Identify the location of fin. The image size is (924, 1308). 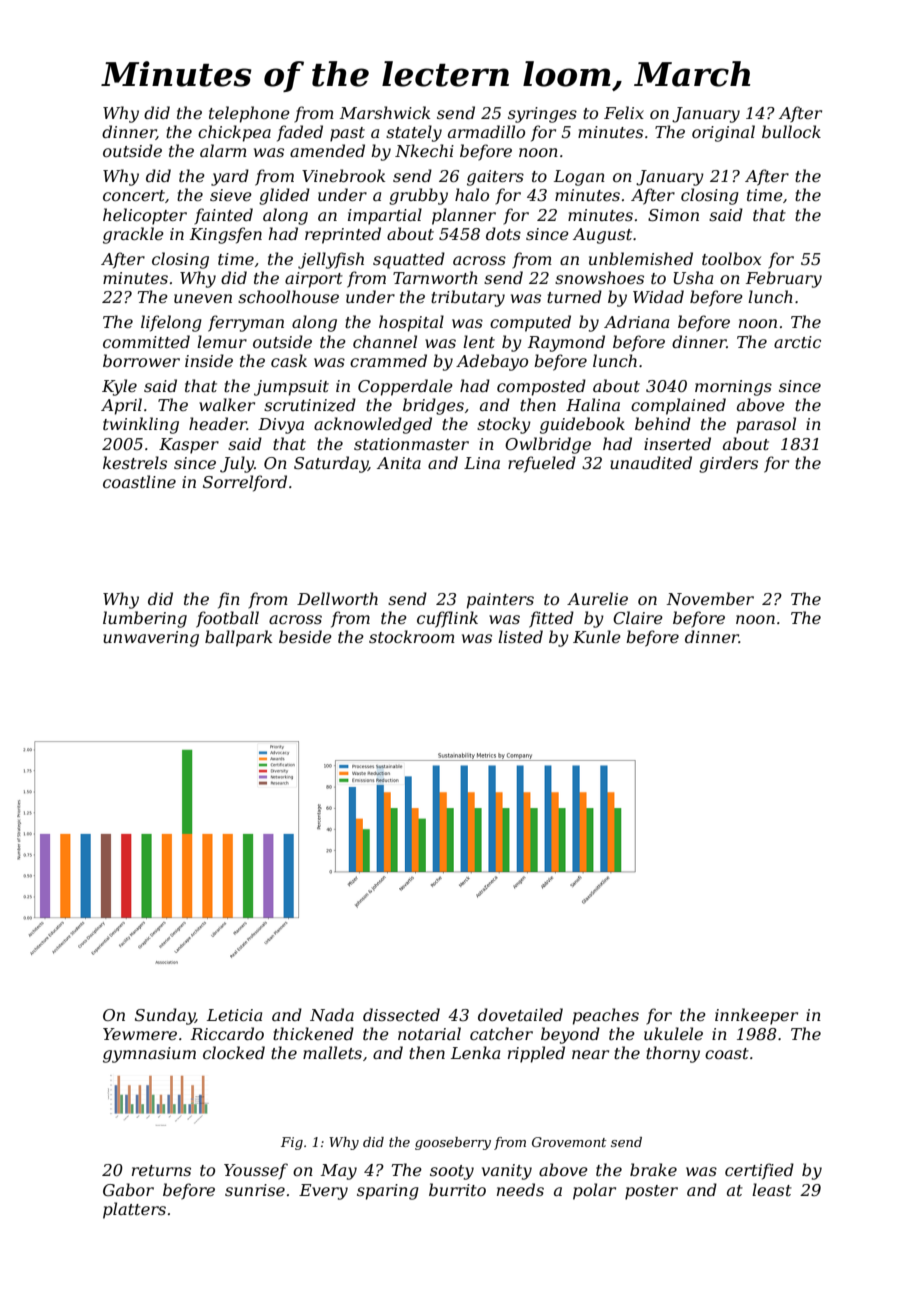
(229, 600).
